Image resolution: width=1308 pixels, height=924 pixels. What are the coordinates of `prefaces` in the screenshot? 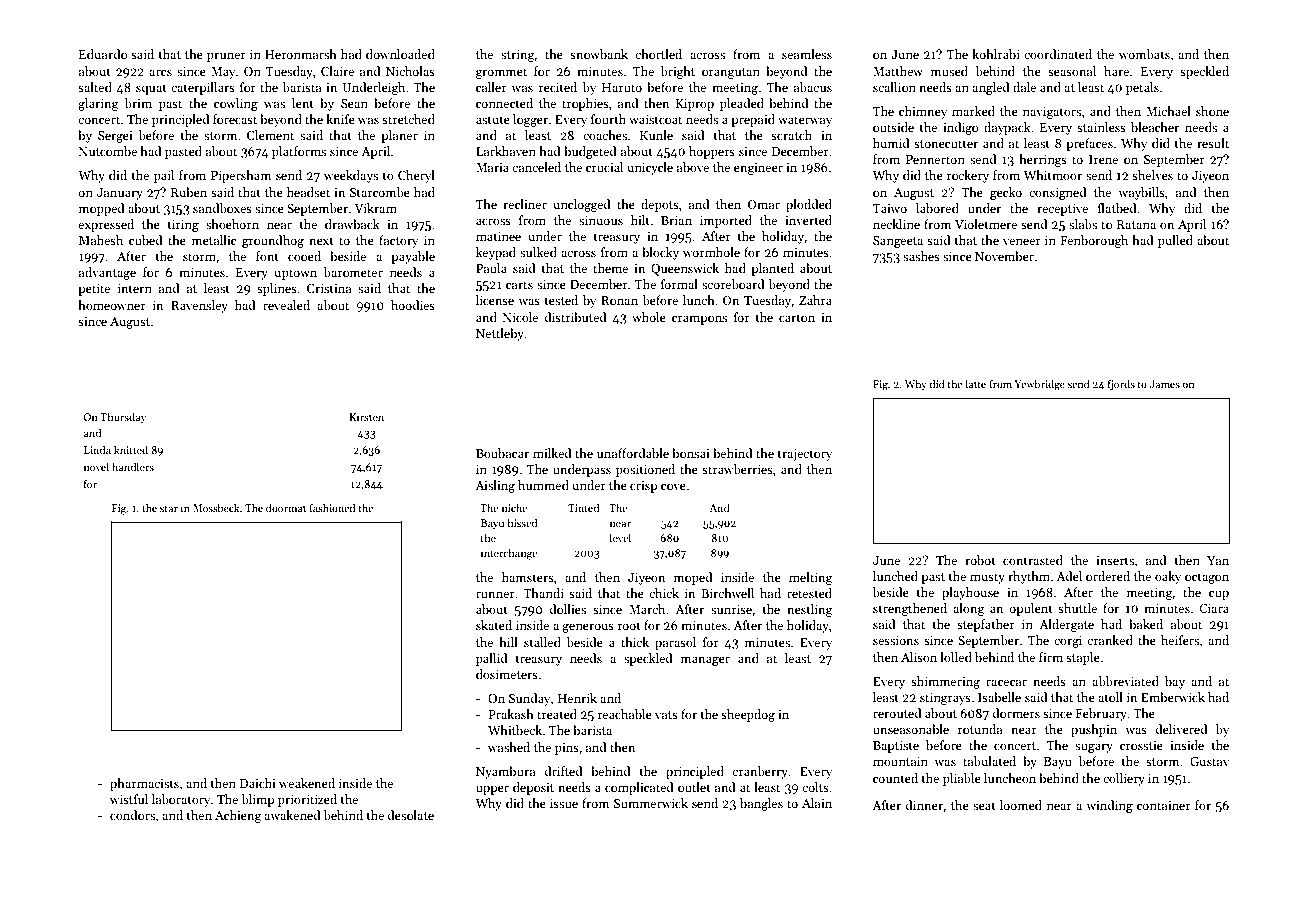 It's located at (1089, 144).
